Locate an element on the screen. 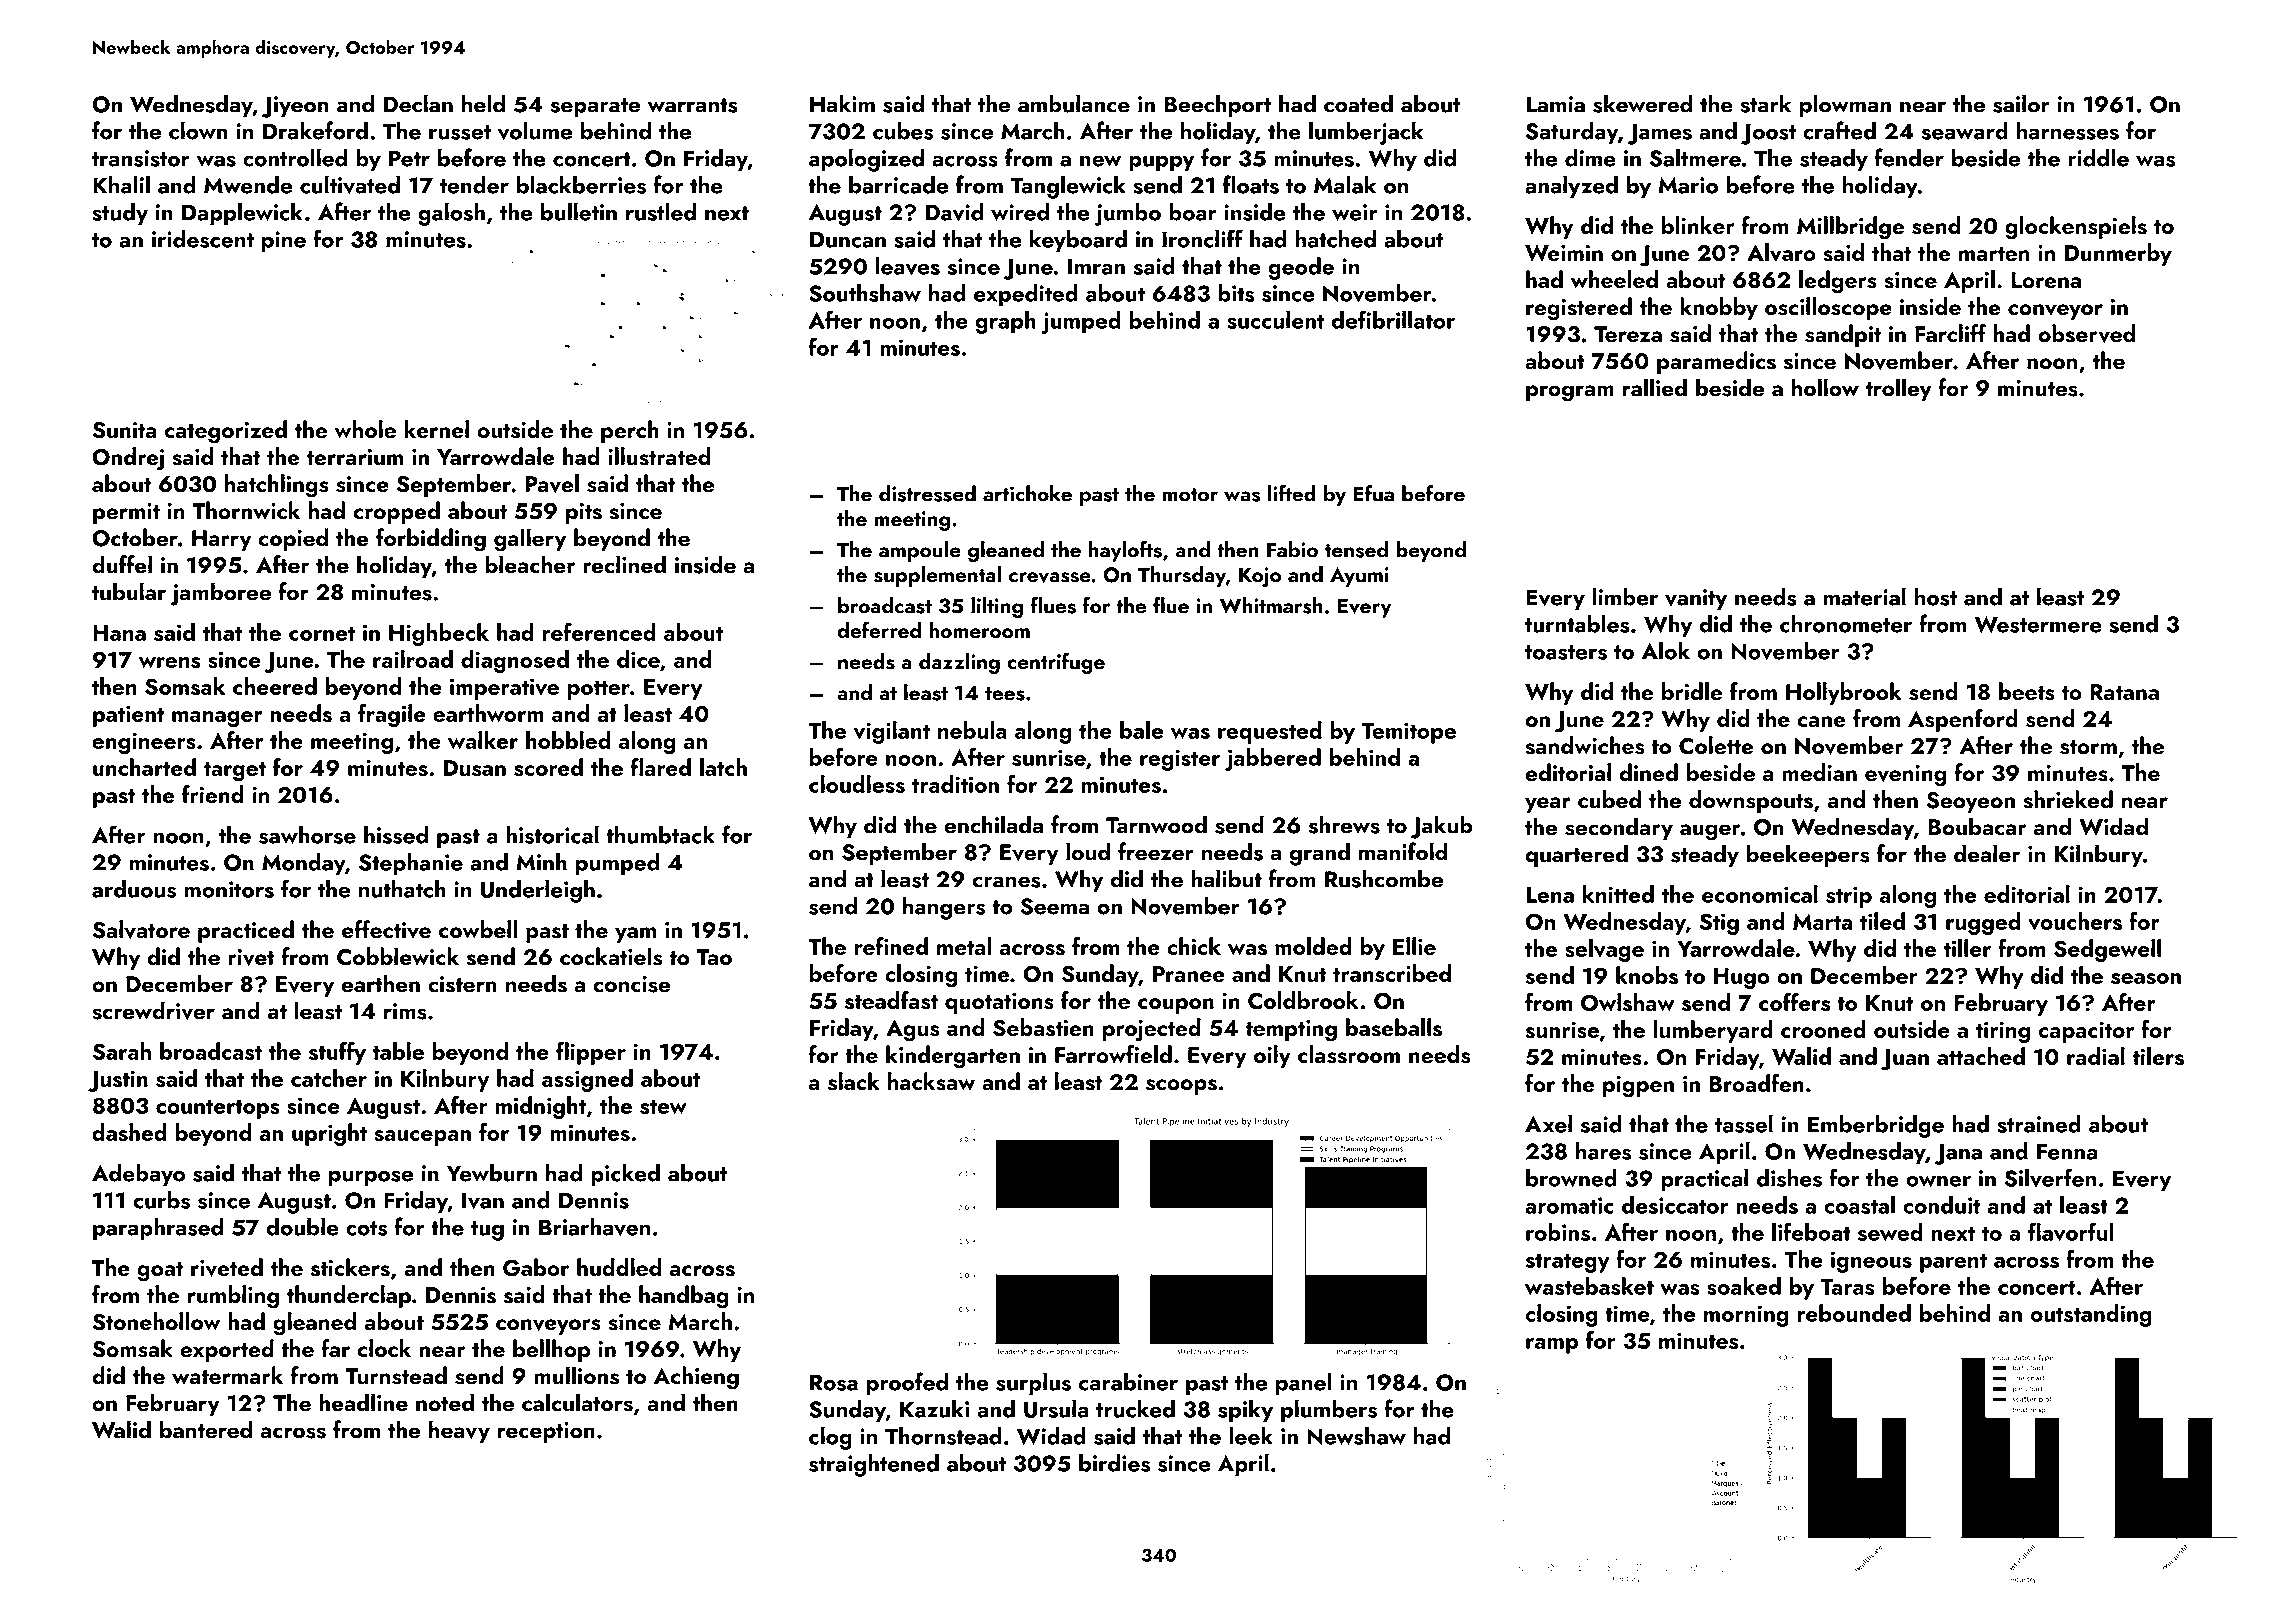 The width and height of the screenshot is (2282, 1614). controlled is located at coordinates (295, 157).
